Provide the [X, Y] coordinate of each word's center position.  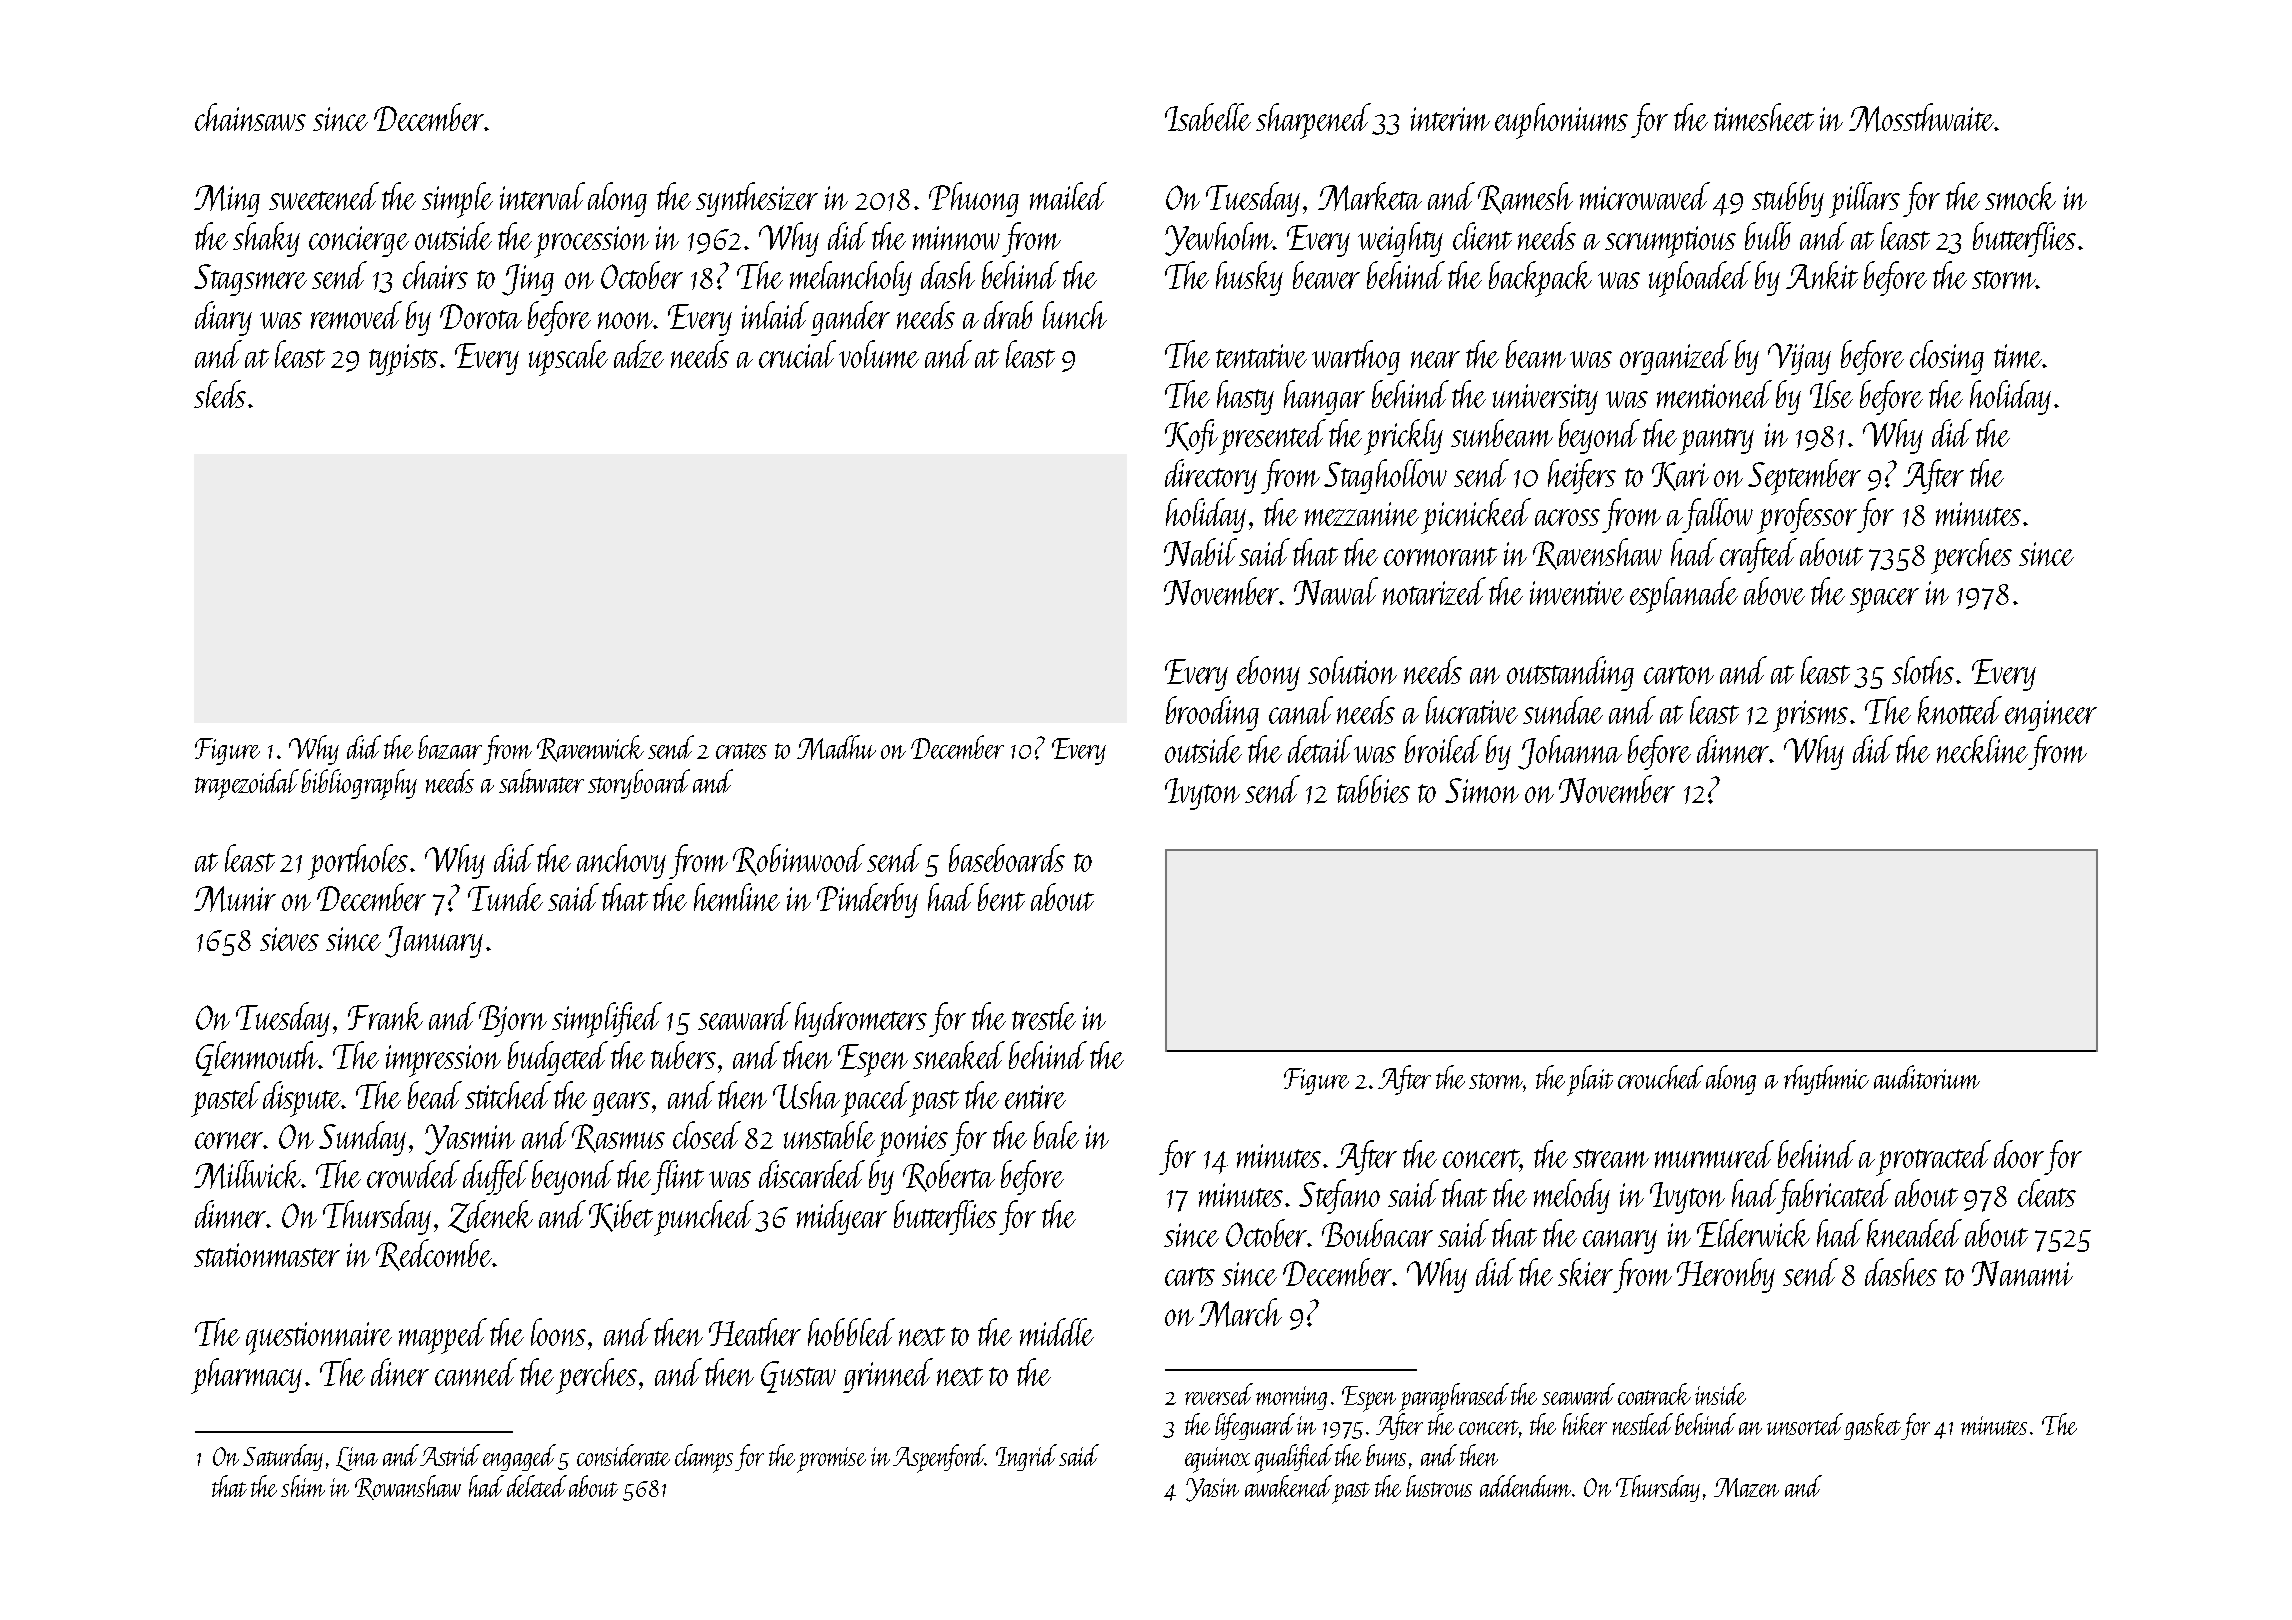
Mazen [1746, 1487]
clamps [704, 1458]
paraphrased [1454, 1397]
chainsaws [250, 117]
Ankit [1822, 275]
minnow [956, 238]
